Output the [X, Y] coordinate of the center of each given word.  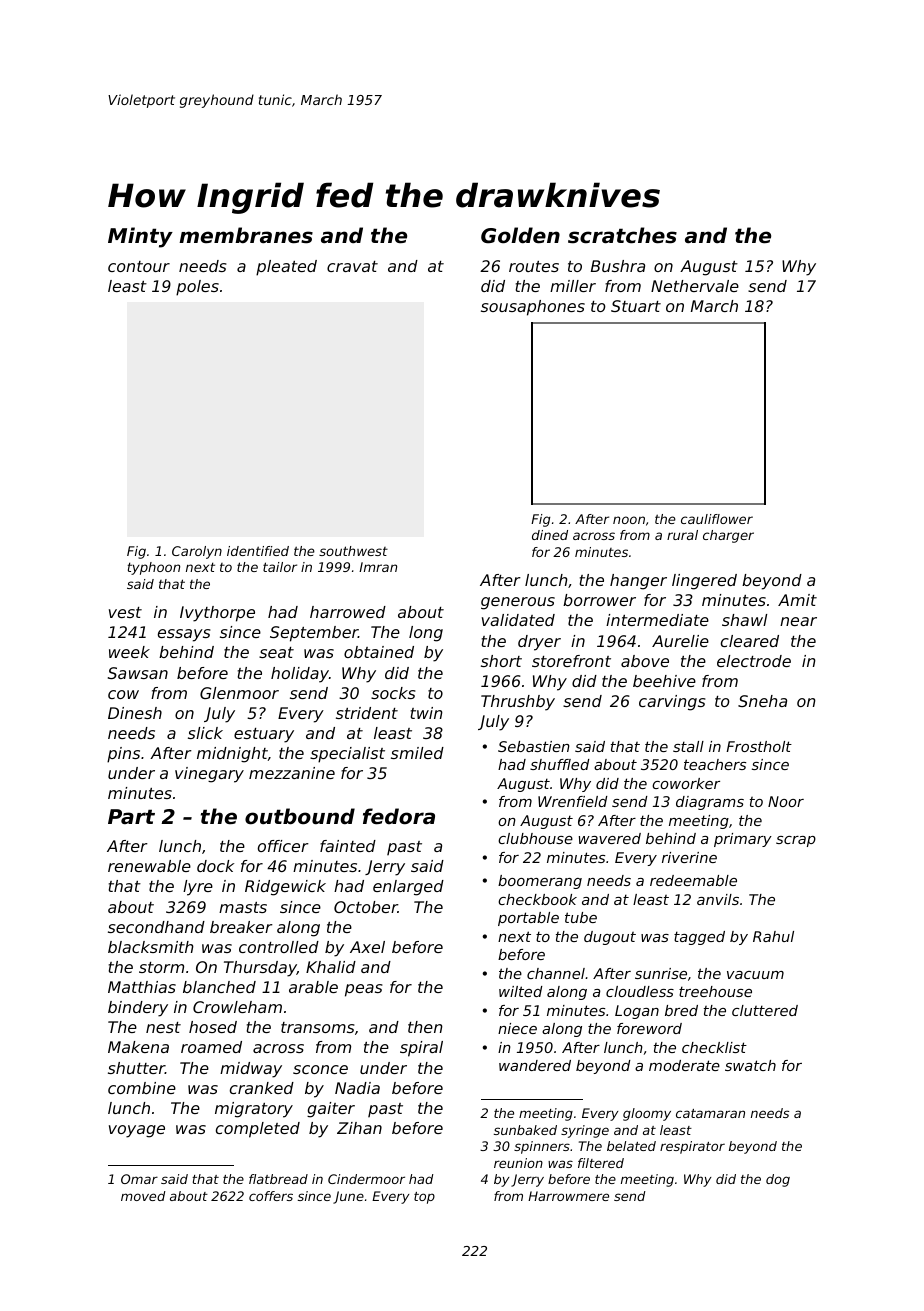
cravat [352, 266]
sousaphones [533, 308]
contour [139, 266]
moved [143, 1196]
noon [629, 520]
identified [258, 551]
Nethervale [695, 286]
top [424, 1198]
